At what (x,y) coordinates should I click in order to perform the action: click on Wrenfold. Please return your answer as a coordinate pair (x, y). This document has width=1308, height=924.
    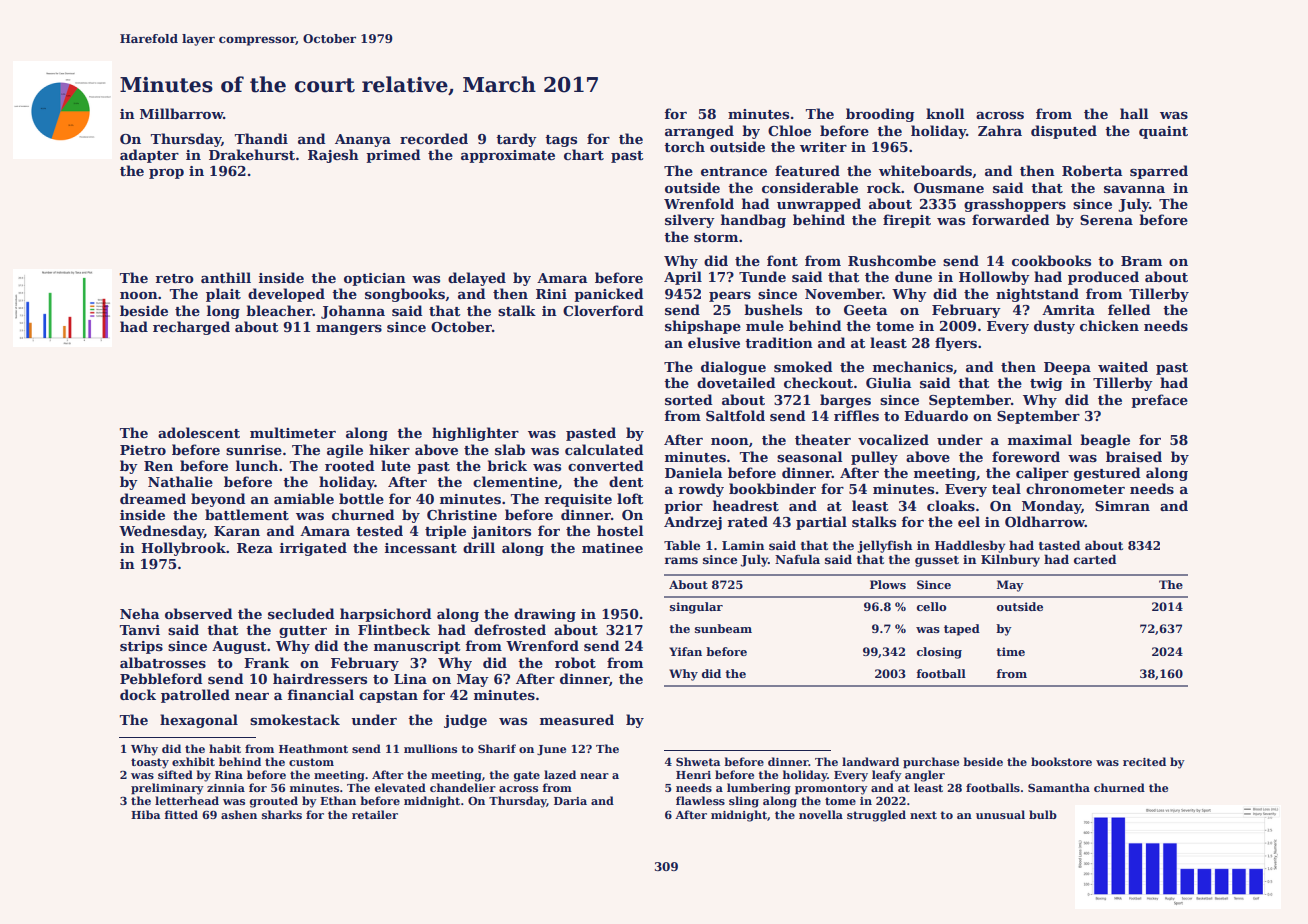
    Looking at the image, I should click on (699, 203).
